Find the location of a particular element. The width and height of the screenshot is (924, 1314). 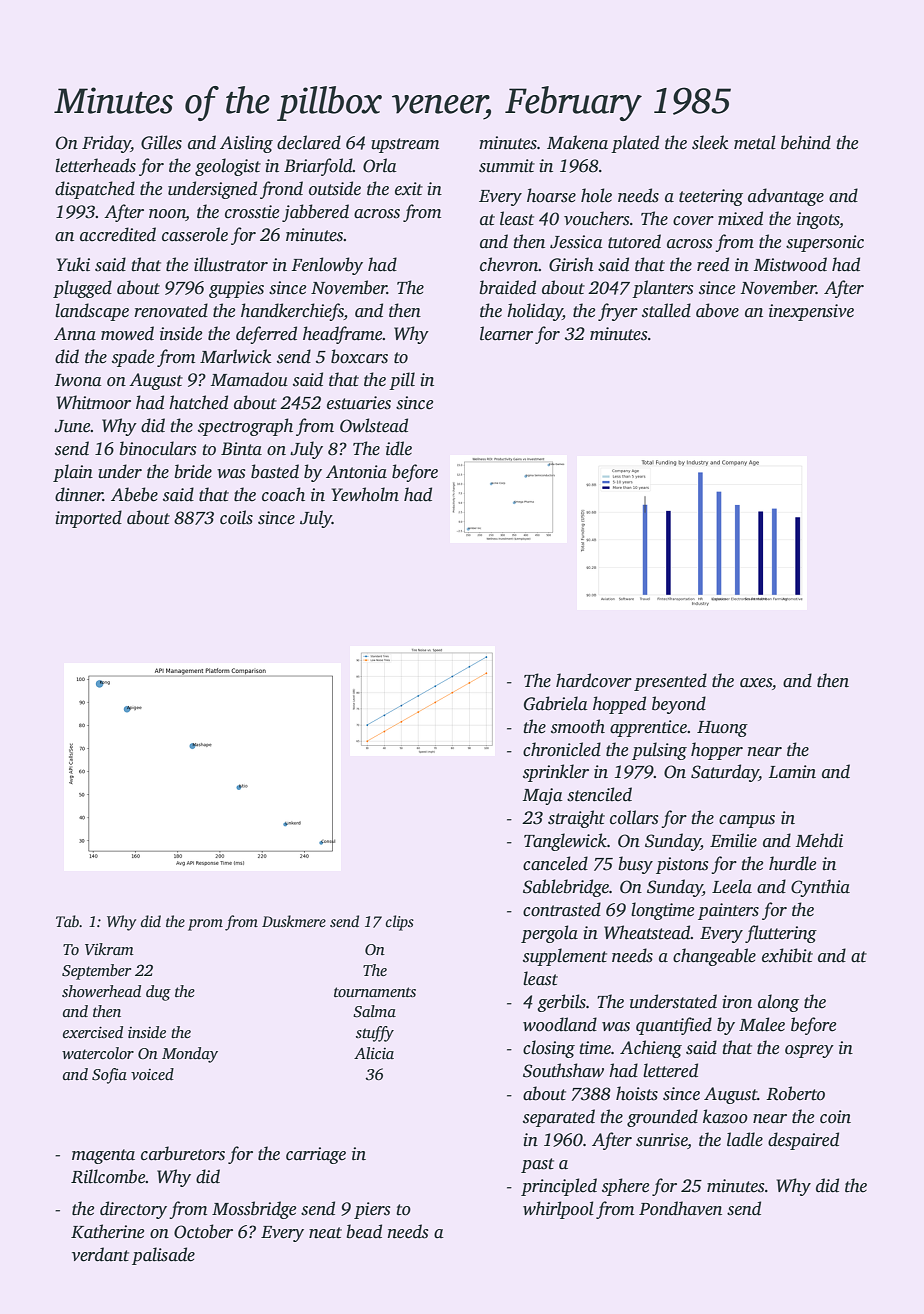

Duskmere is located at coordinates (294, 921).
